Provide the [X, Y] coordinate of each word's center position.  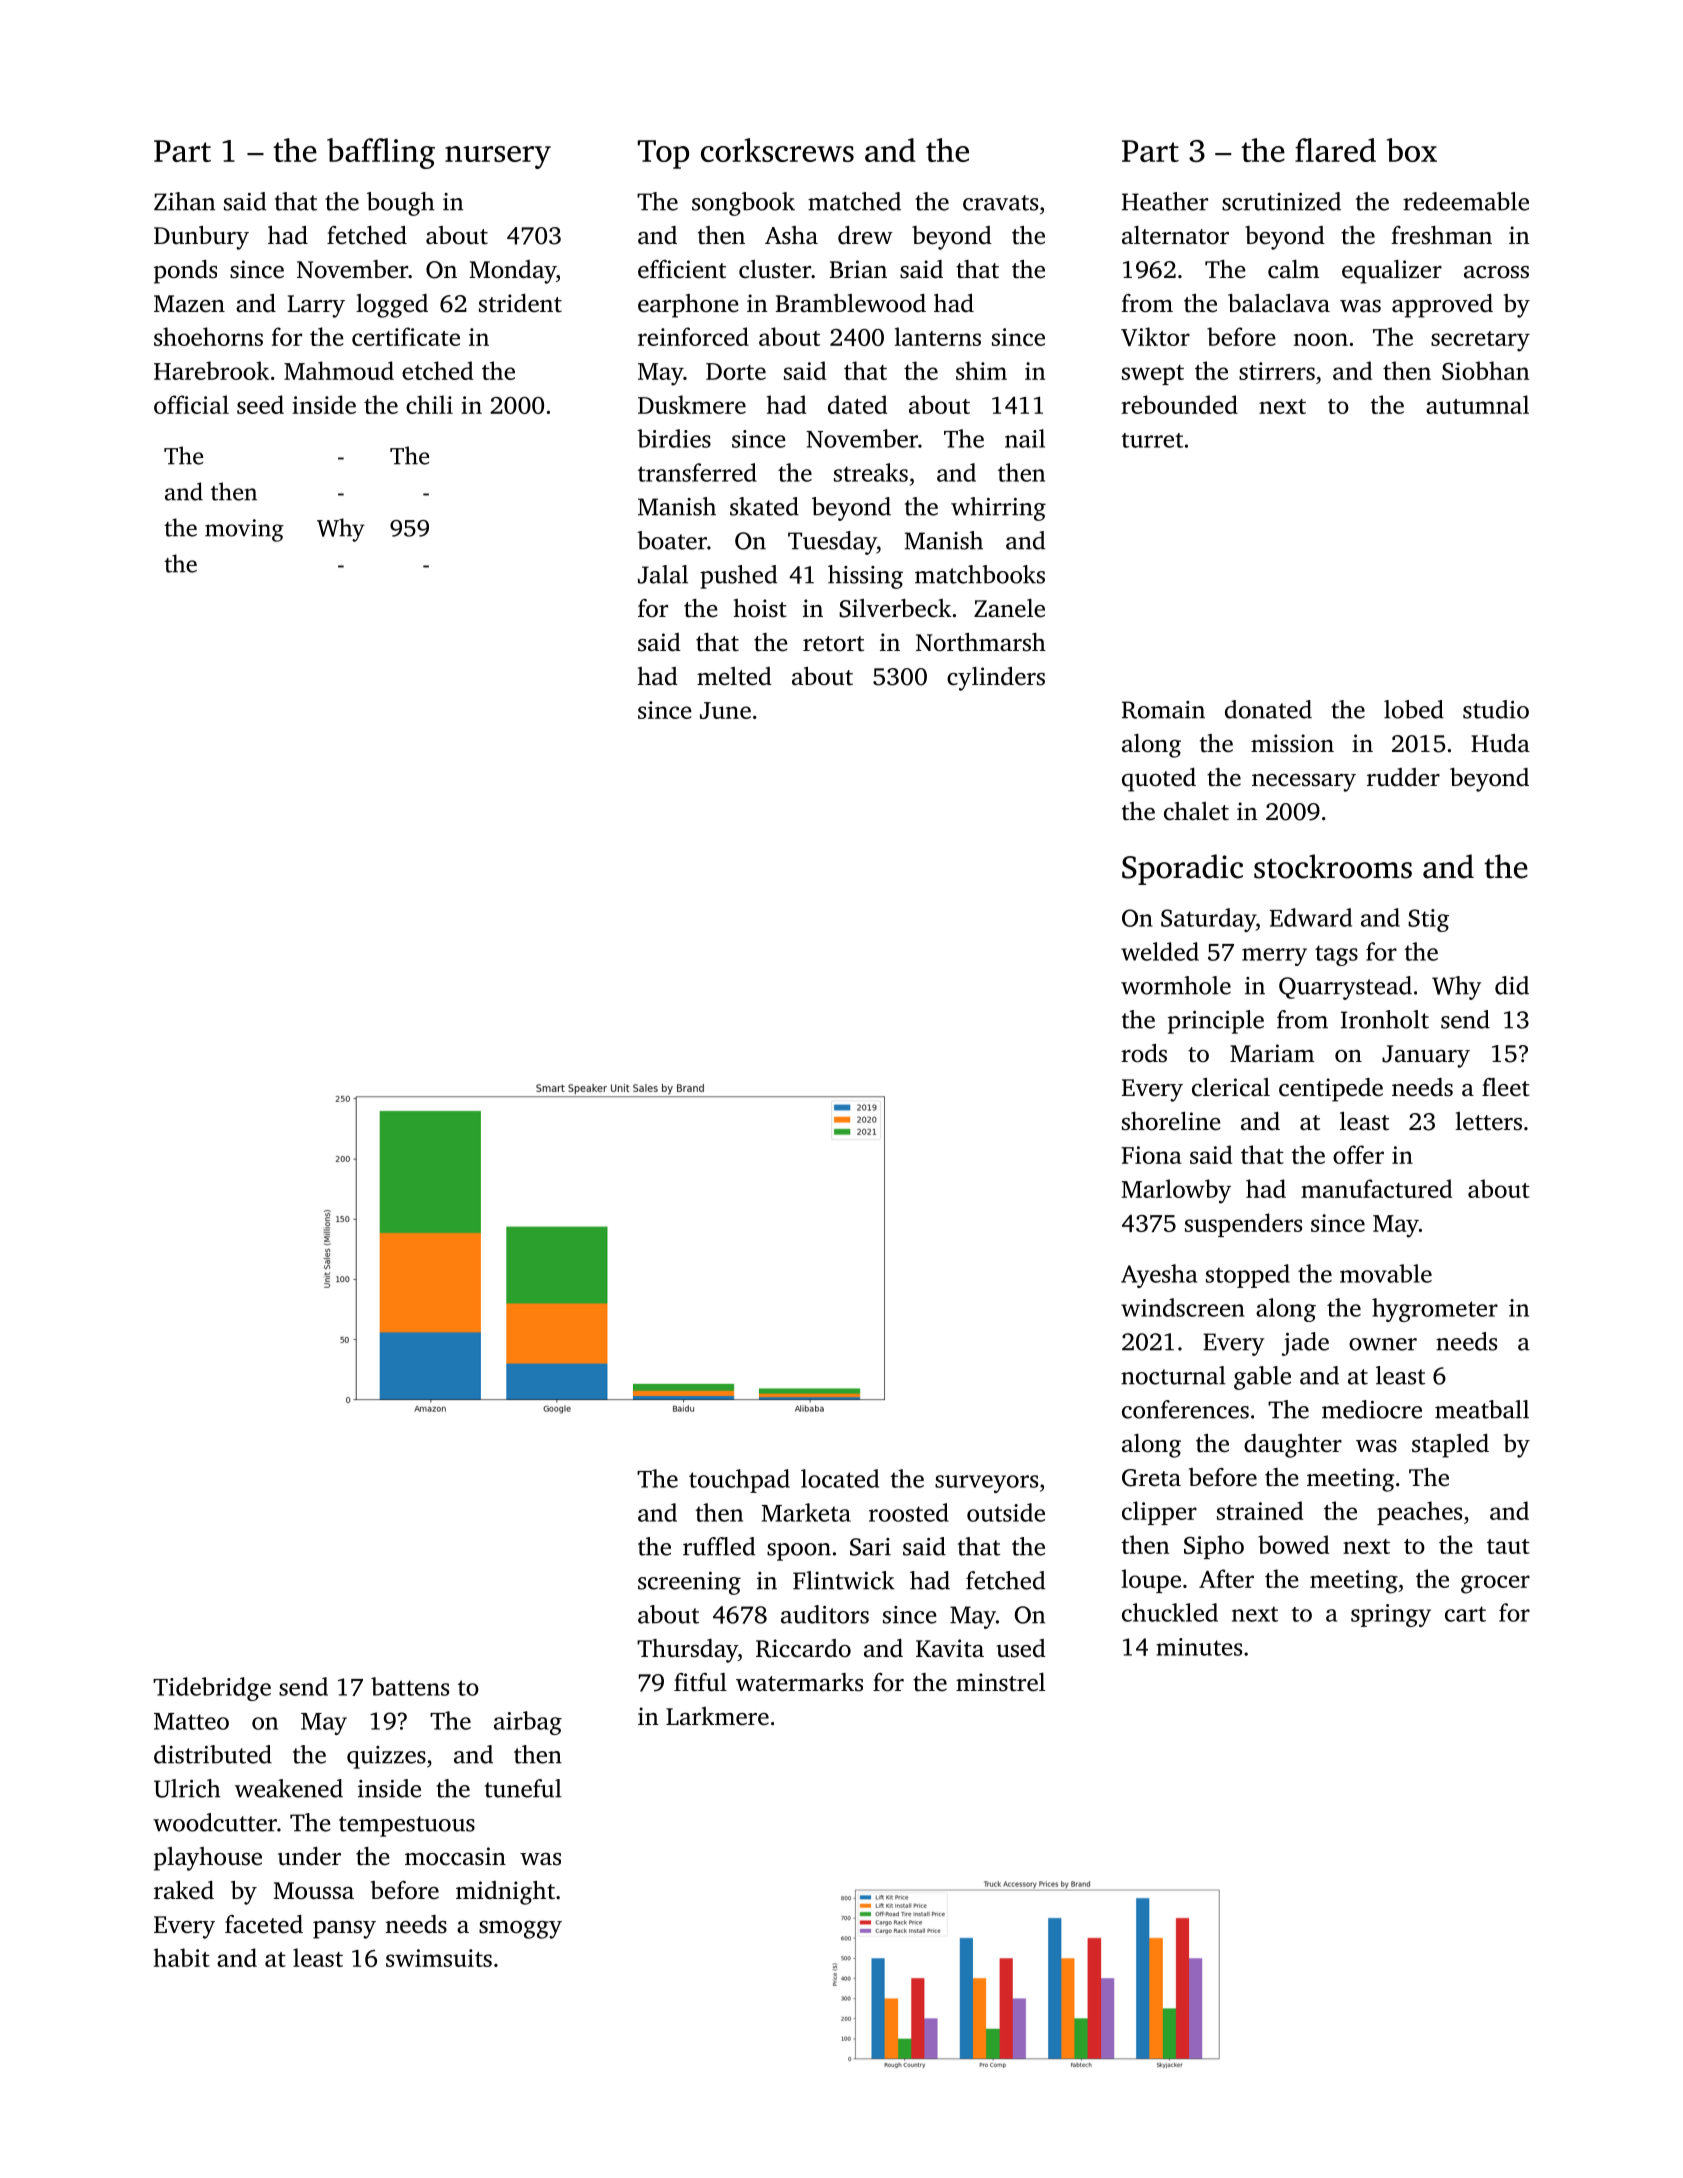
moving [244, 530]
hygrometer [1435, 1310]
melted [734, 676]
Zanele [1009, 608]
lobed [1414, 709]
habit [182, 1957]
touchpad [739, 1481]
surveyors [986, 1484]
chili [429, 404]
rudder [1403, 777]
